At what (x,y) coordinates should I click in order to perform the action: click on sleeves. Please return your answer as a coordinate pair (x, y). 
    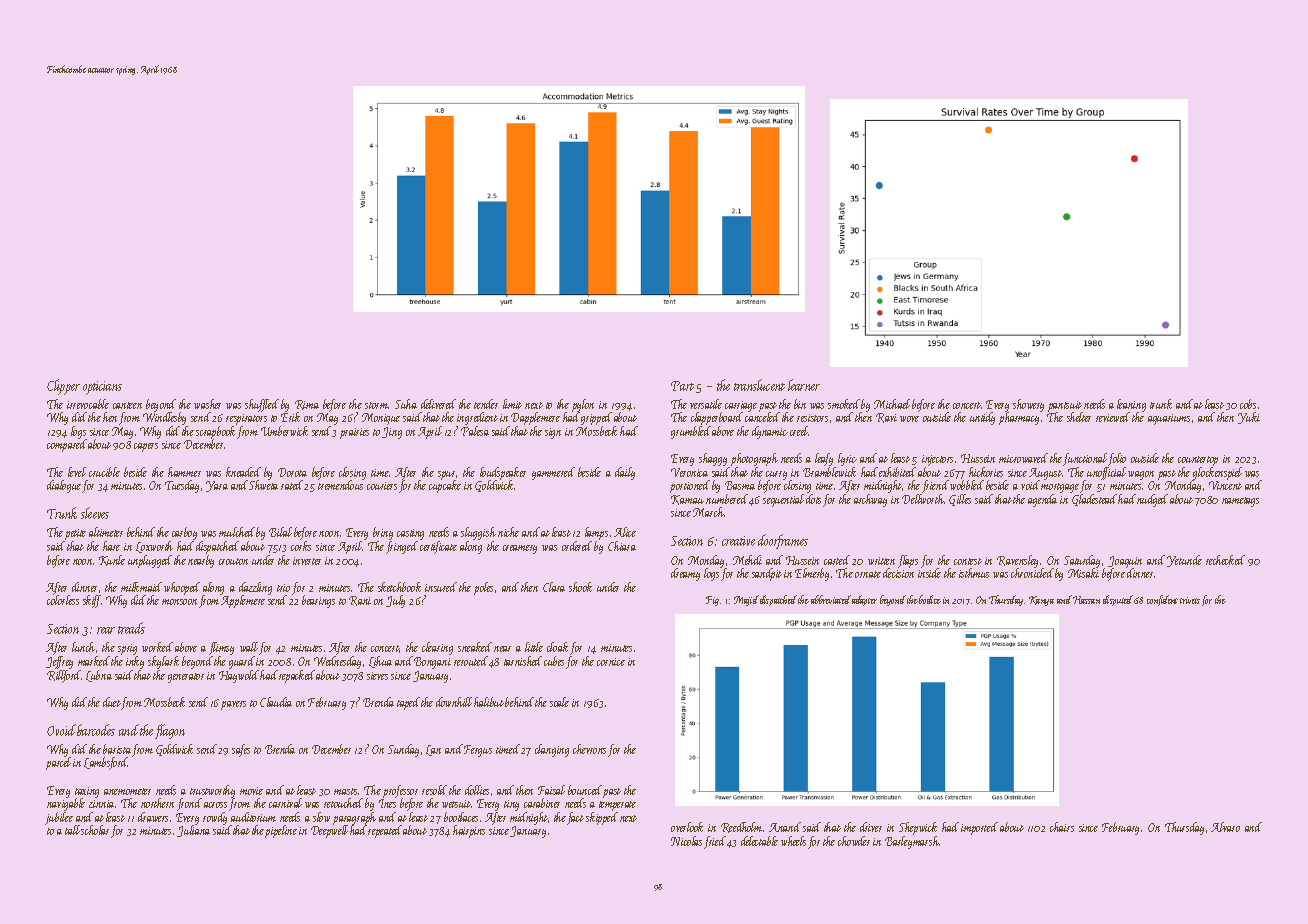
    Looking at the image, I should click on (95, 513).
